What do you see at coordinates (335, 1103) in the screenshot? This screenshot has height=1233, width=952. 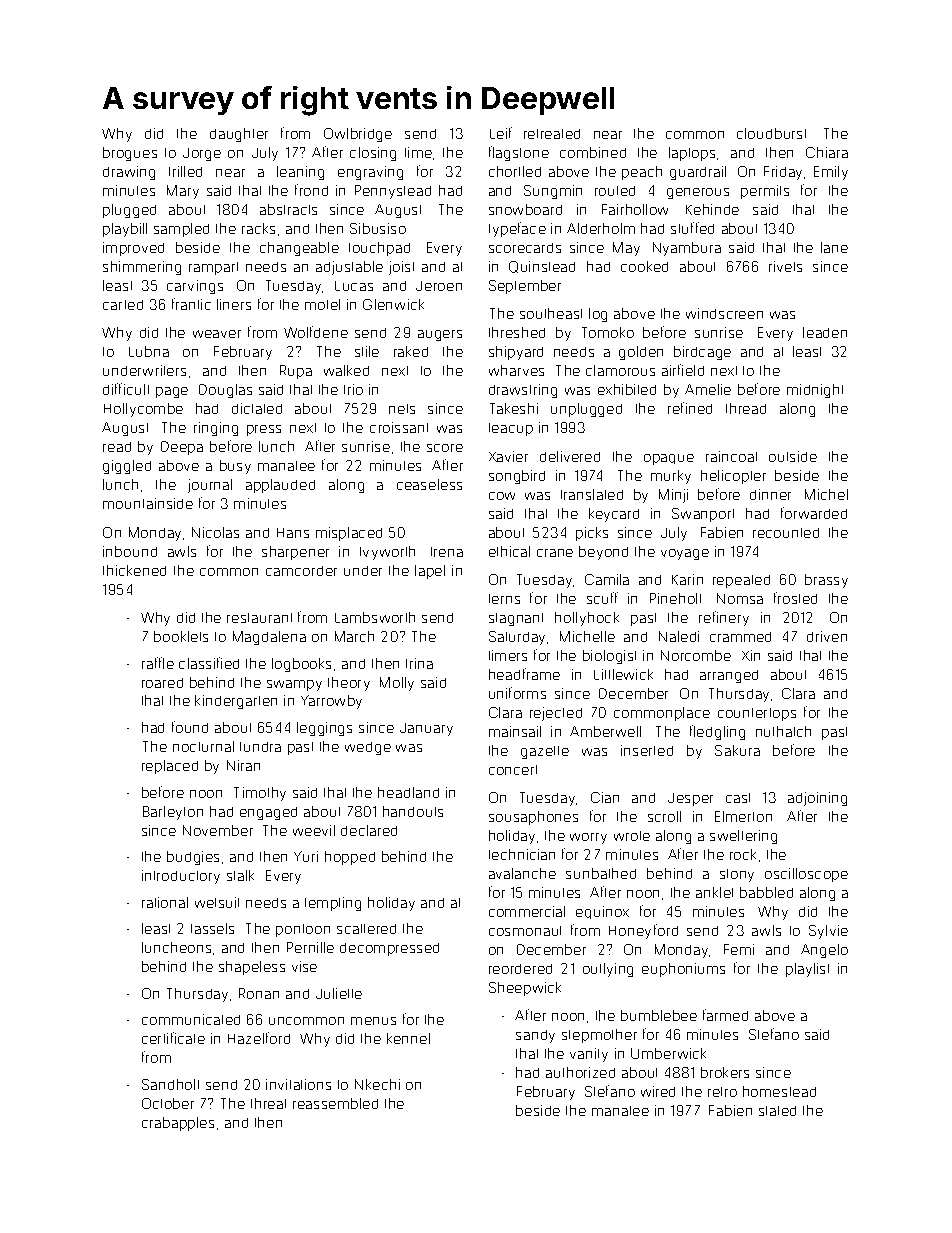 I see `reassembled` at bounding box center [335, 1103].
